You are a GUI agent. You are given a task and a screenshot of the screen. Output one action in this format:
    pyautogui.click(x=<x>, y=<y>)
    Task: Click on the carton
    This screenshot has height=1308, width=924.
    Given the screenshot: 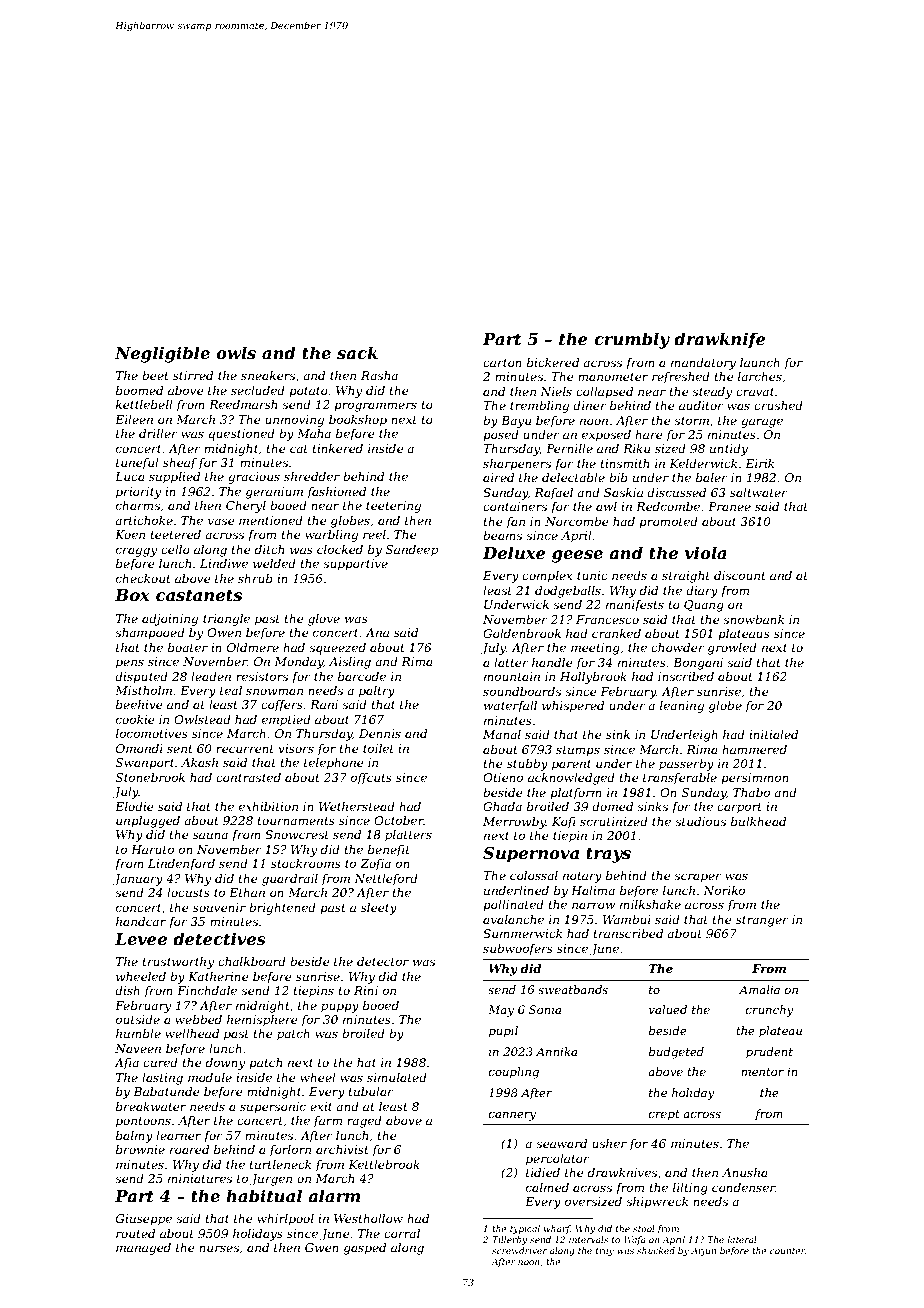 What is the action you would take?
    pyautogui.click(x=502, y=363)
